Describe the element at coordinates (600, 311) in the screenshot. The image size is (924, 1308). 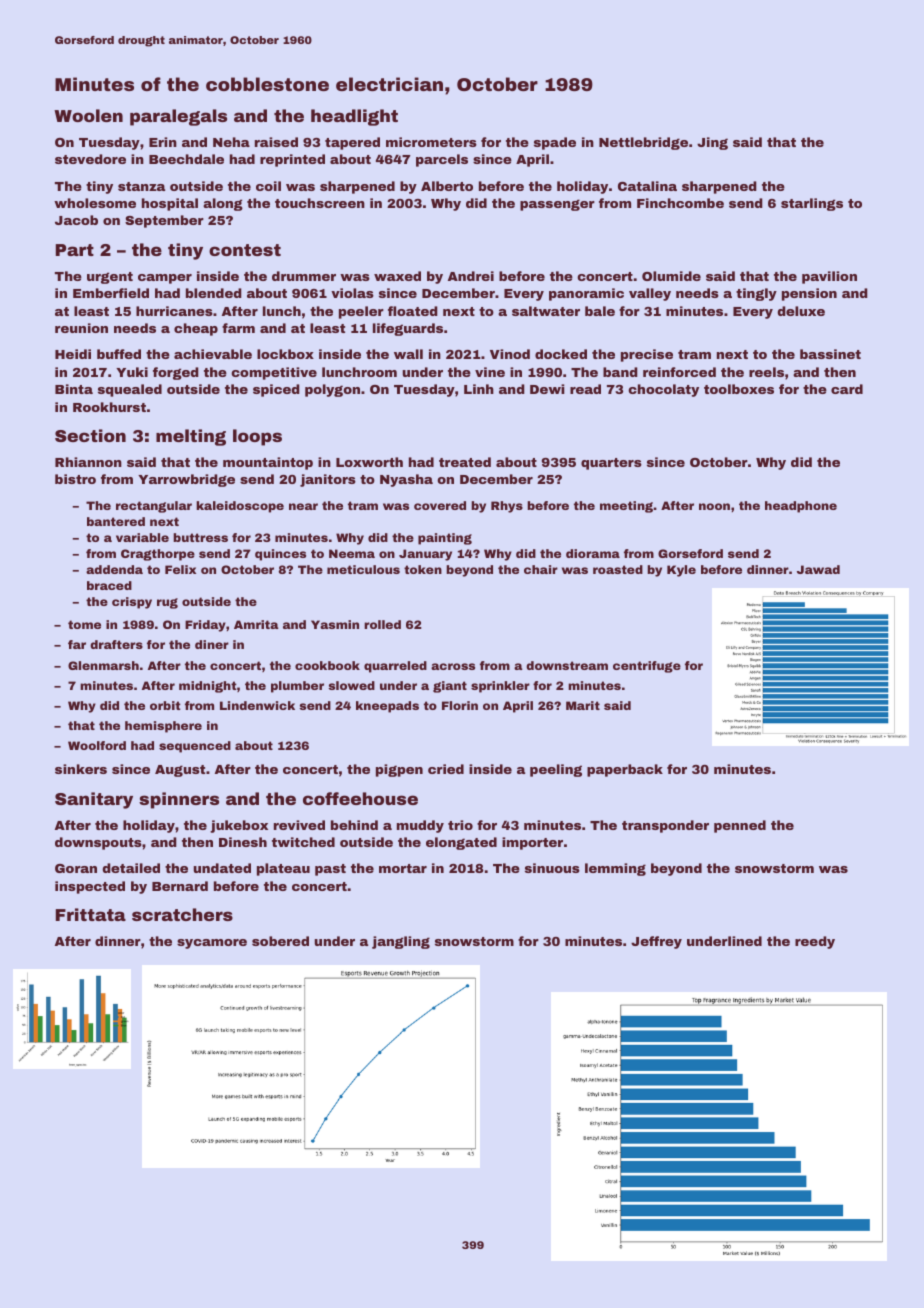
I see `bale` at that location.
